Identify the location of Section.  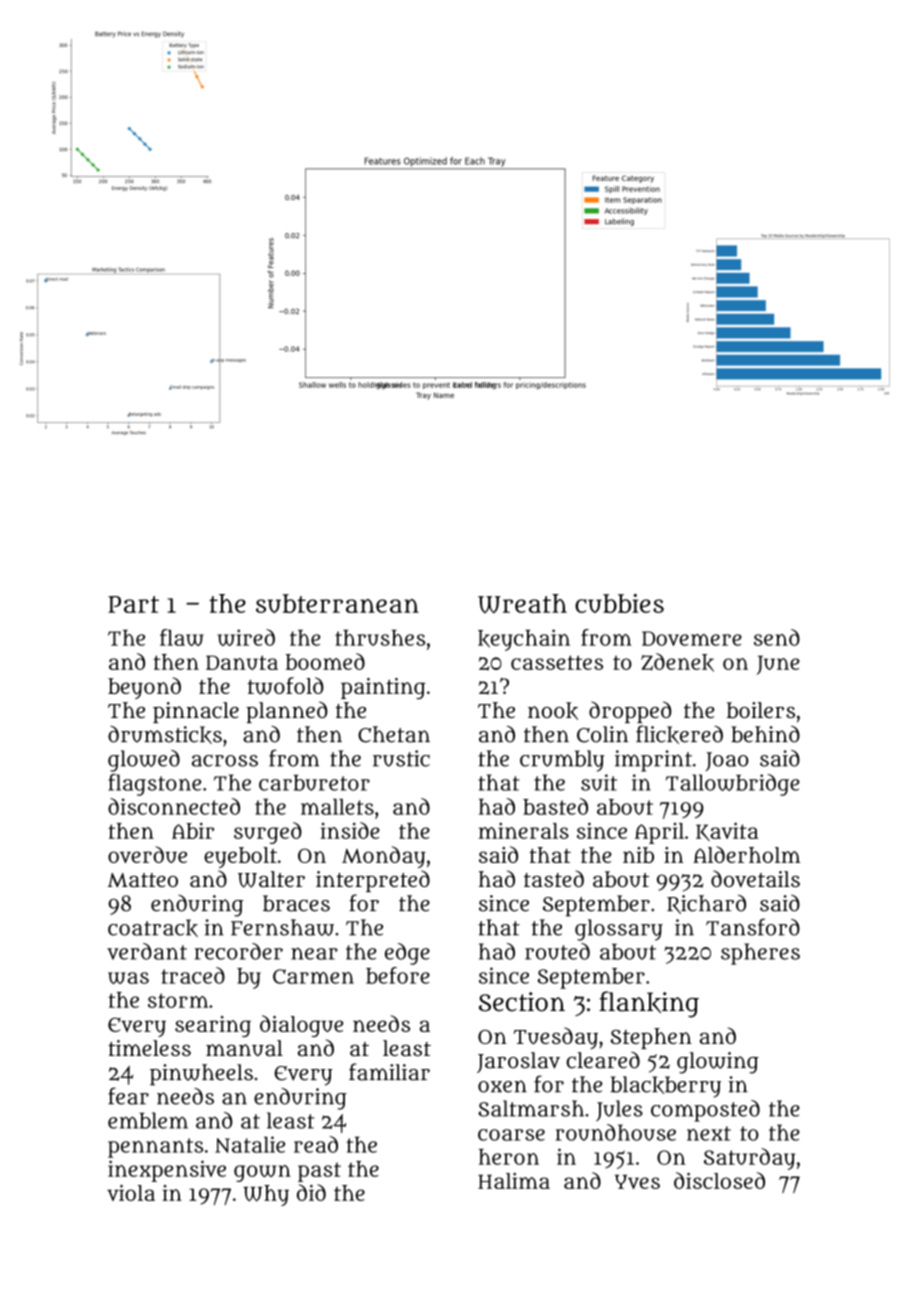
(522, 1002).
